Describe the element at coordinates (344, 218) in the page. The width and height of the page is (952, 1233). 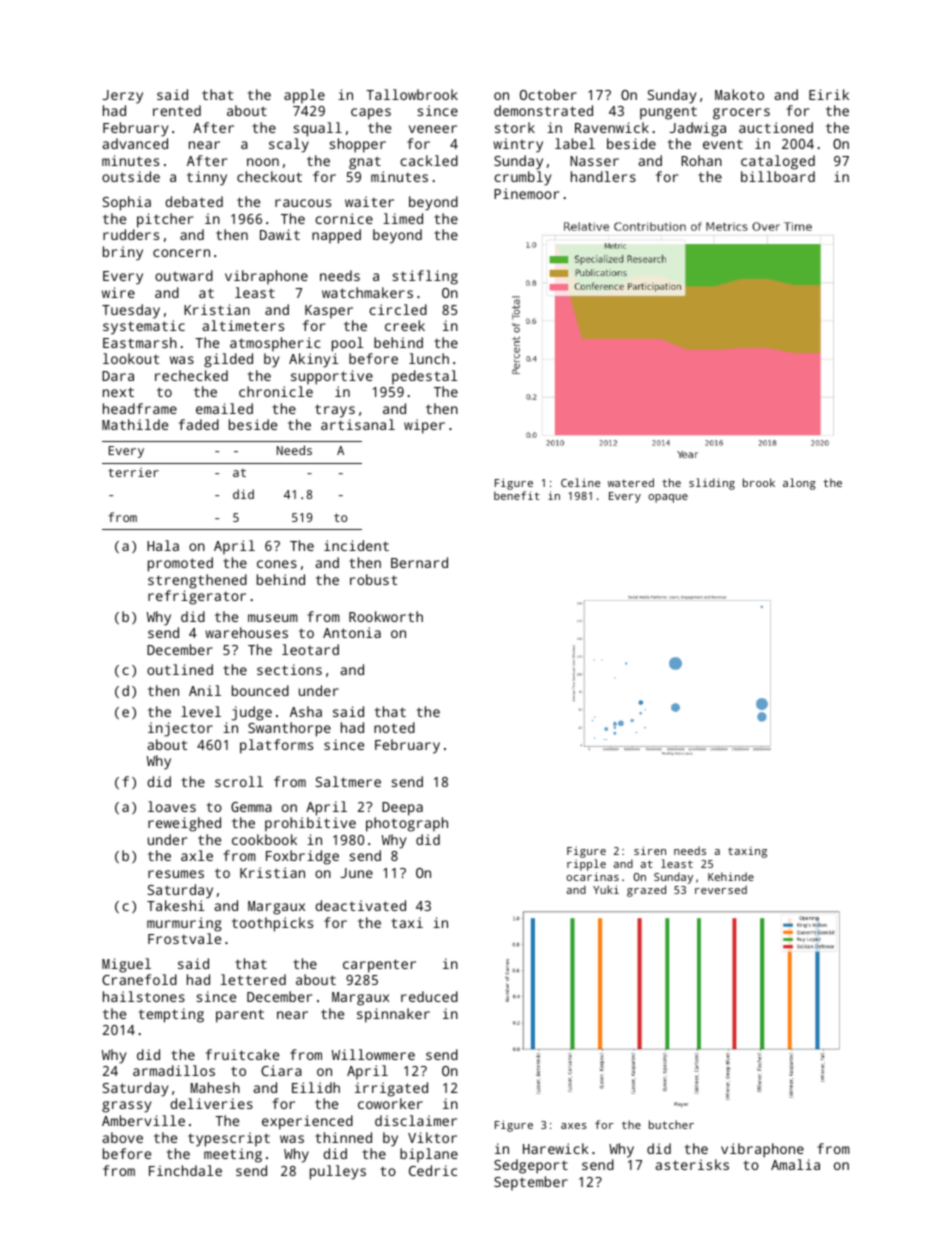
I see `cornice` at that location.
